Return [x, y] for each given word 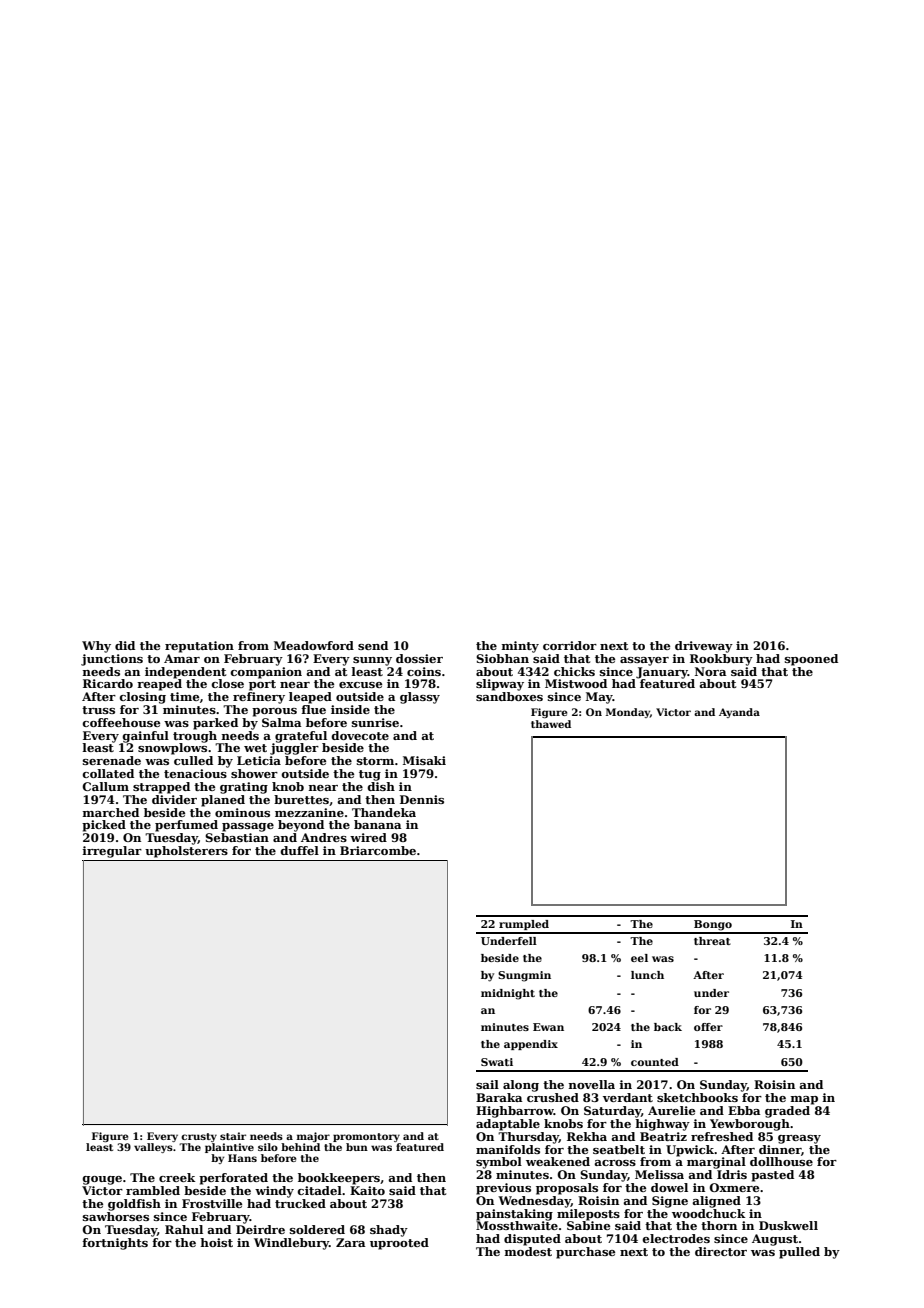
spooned [811, 660]
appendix [531, 1045]
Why [96, 647]
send [373, 645]
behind [300, 1147]
